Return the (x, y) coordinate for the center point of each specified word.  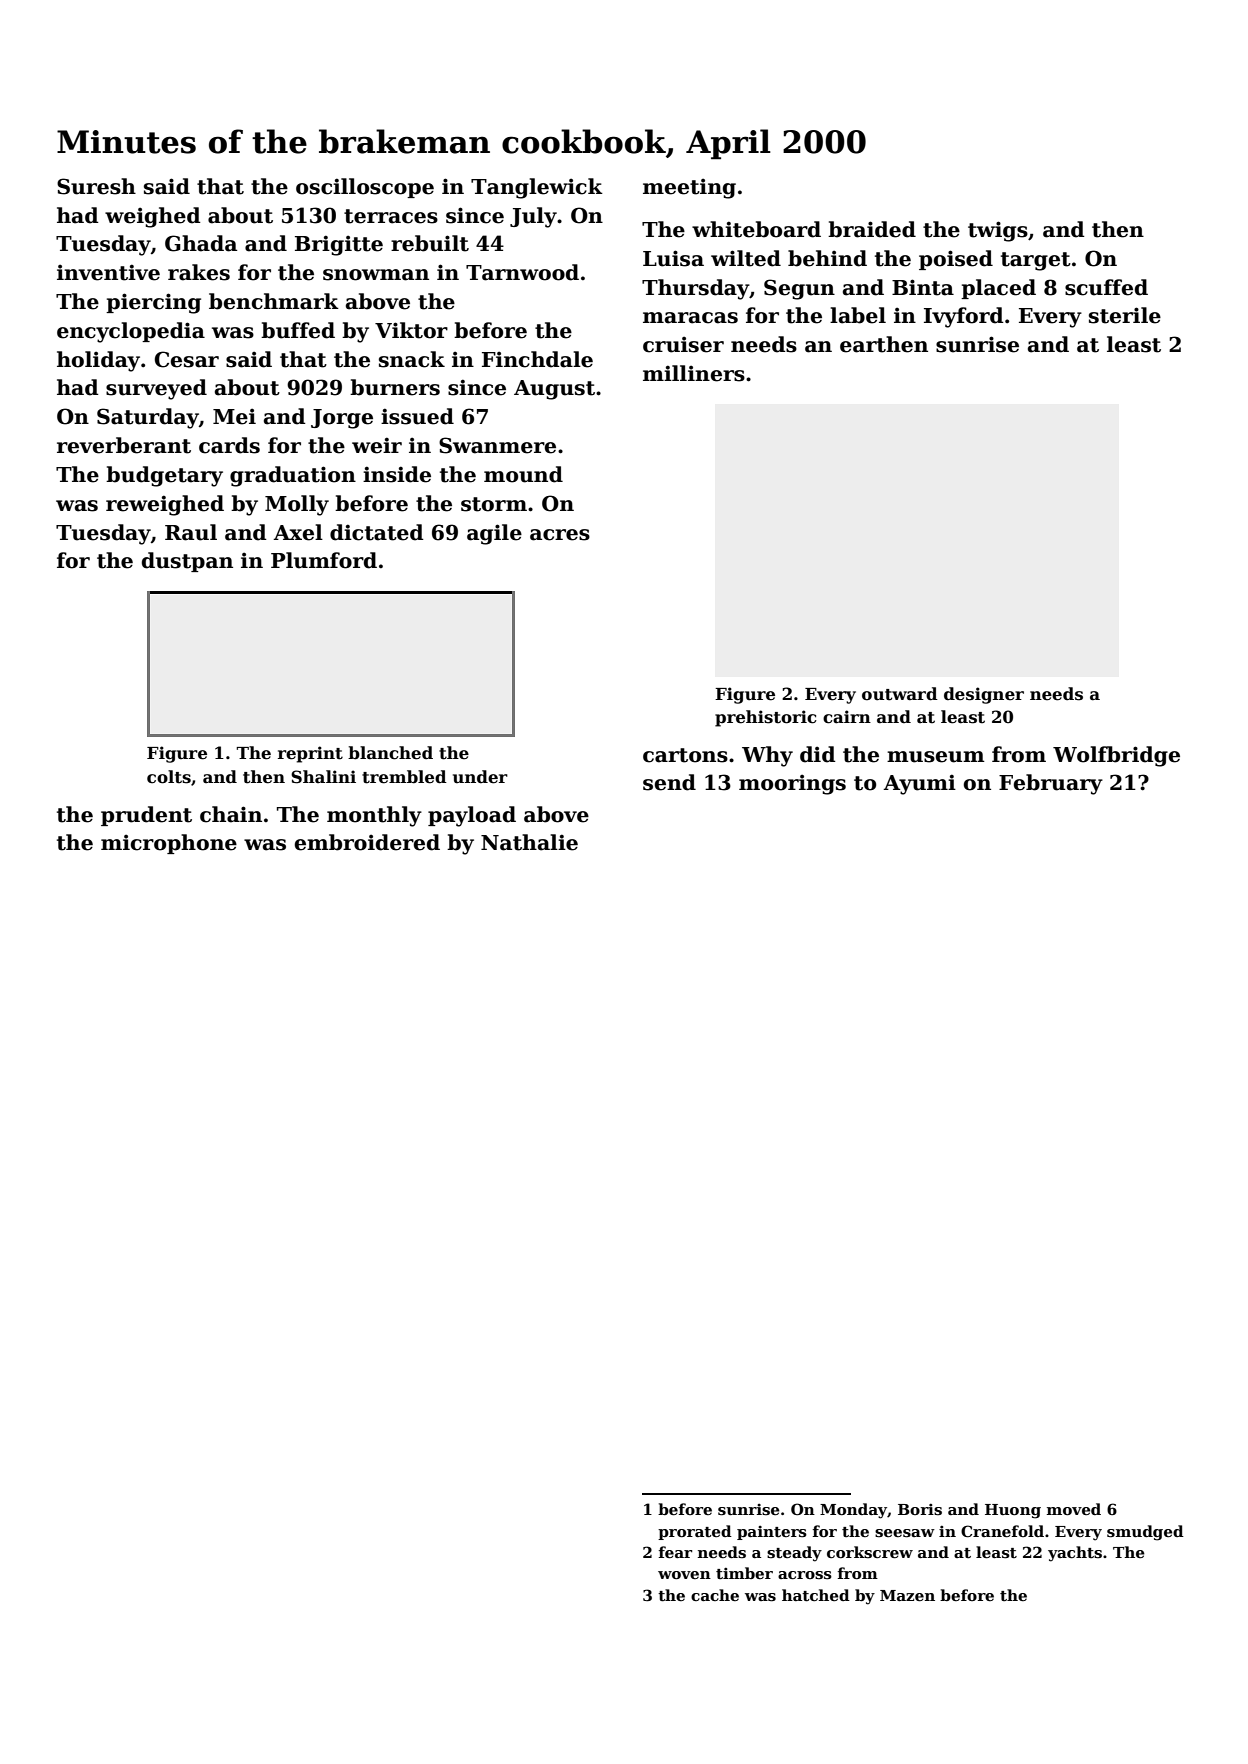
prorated (695, 1532)
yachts (1075, 1554)
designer (984, 695)
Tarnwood (522, 272)
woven (684, 1575)
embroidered (367, 842)
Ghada (201, 243)
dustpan (187, 562)
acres (560, 535)
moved (1074, 1509)
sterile (1125, 315)
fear (675, 1552)
